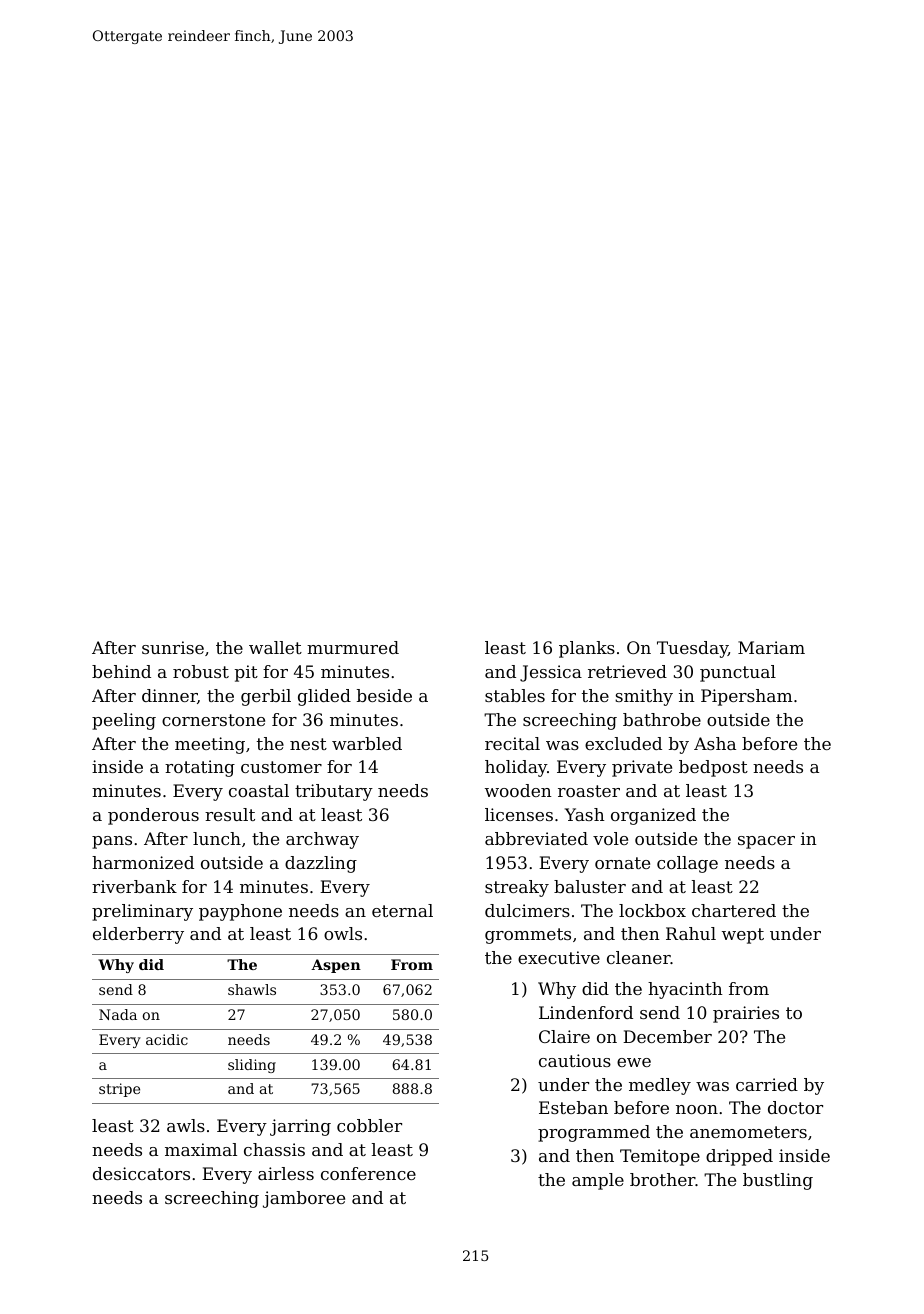 The height and width of the screenshot is (1314, 924). I want to click on ample, so click(598, 1181).
